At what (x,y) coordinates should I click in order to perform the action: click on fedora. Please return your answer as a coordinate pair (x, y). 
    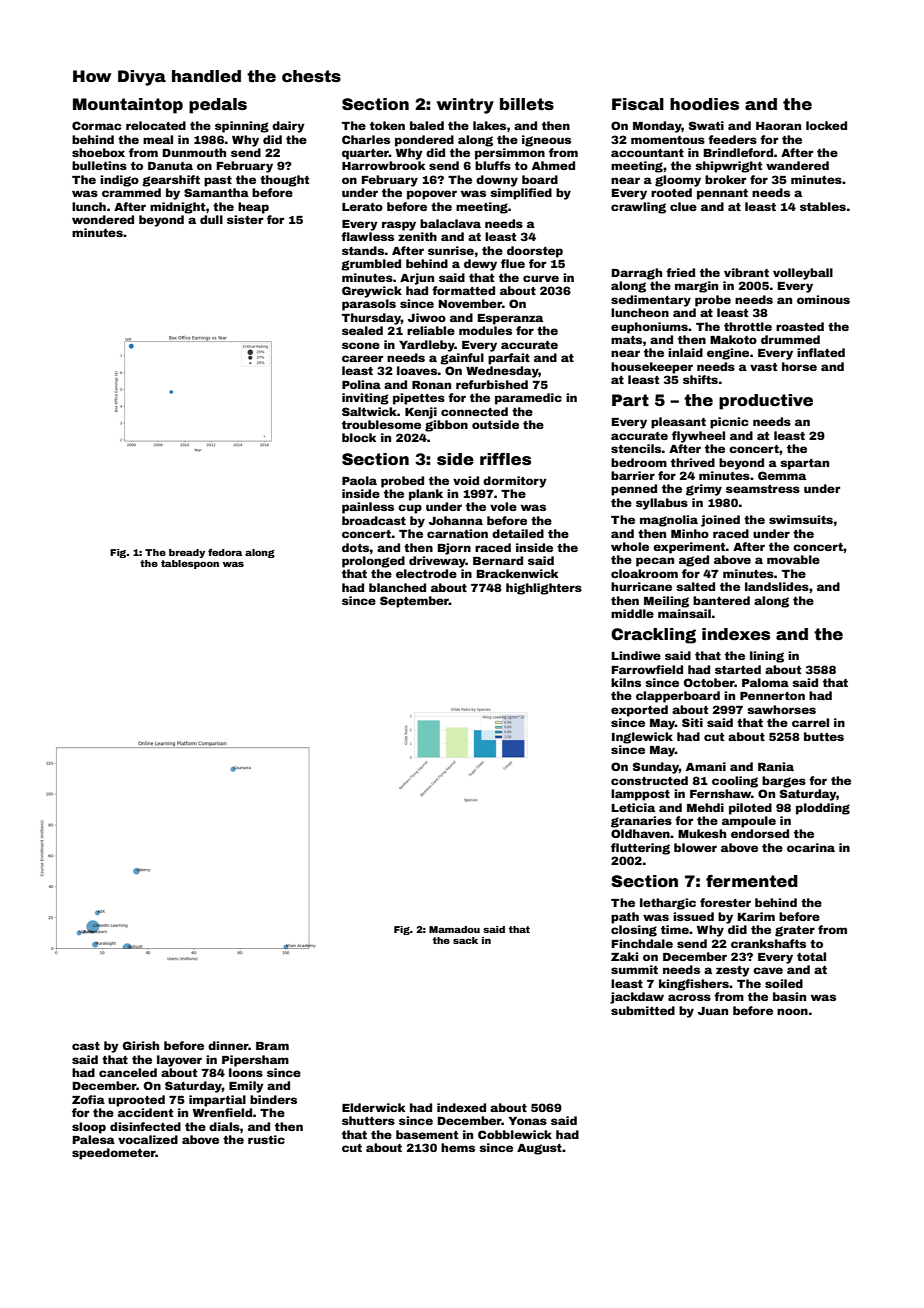
    Looking at the image, I should click on (225, 552).
